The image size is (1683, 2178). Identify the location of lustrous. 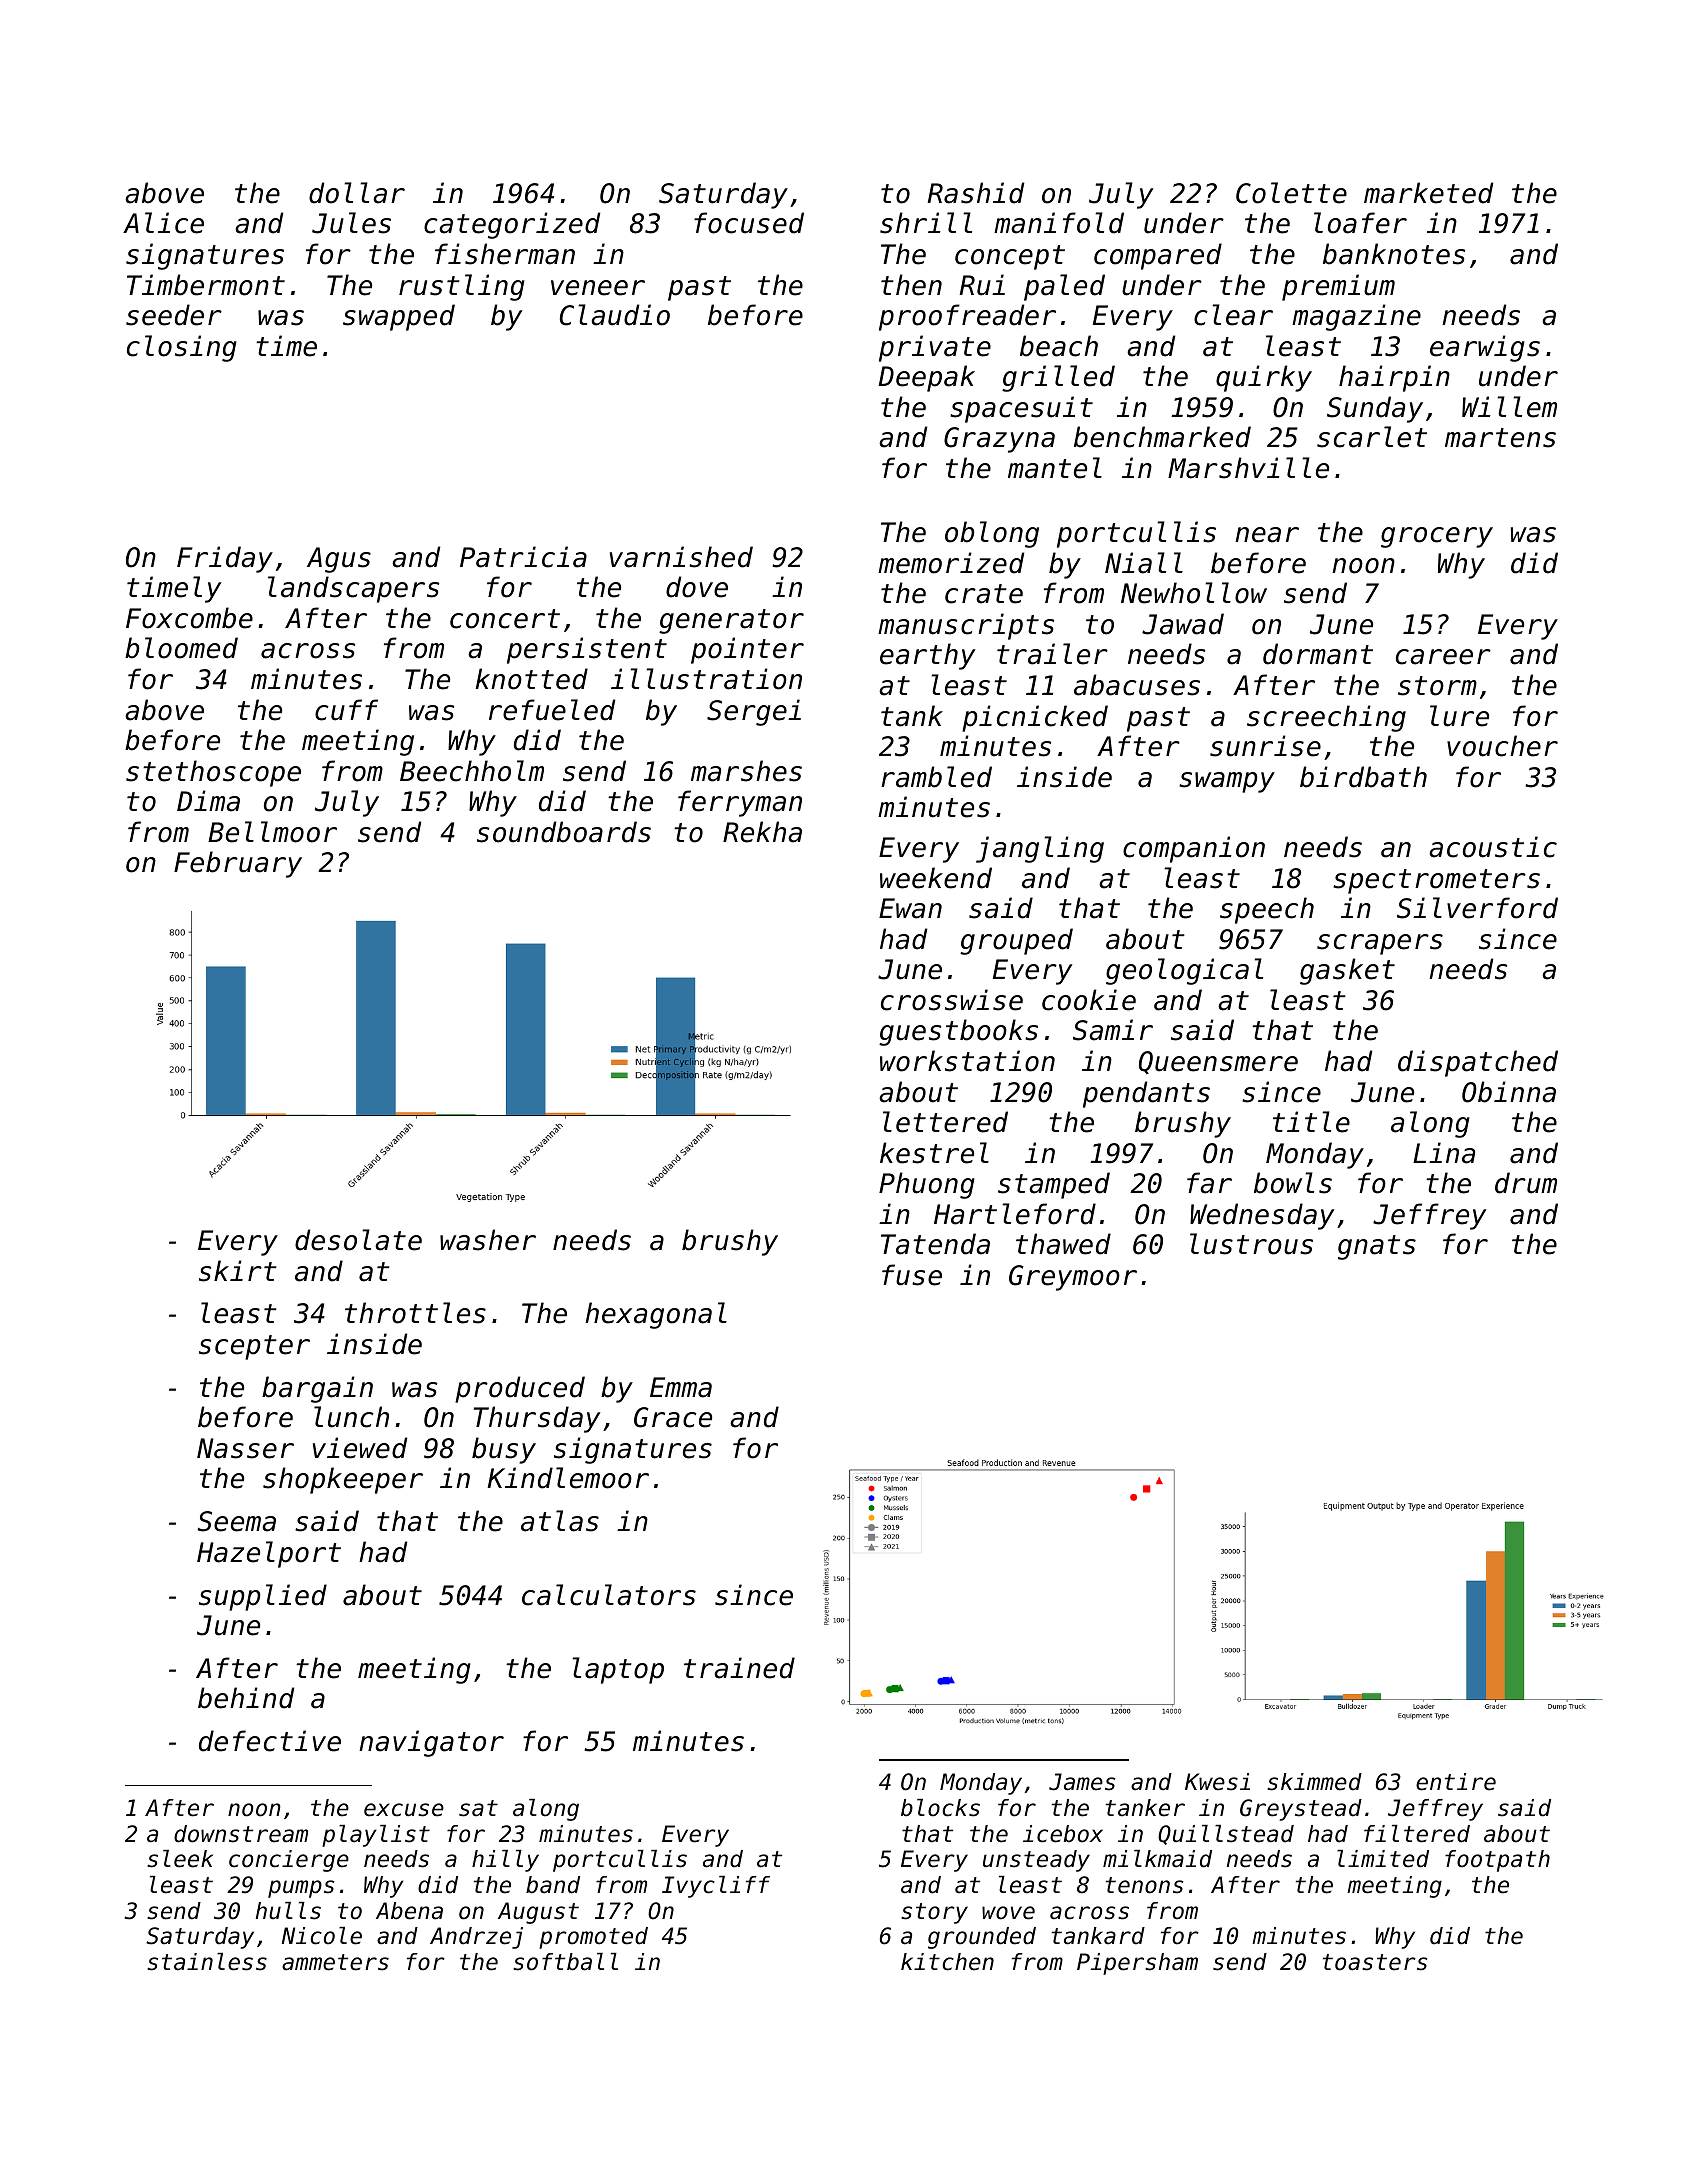
(1251, 1244).
